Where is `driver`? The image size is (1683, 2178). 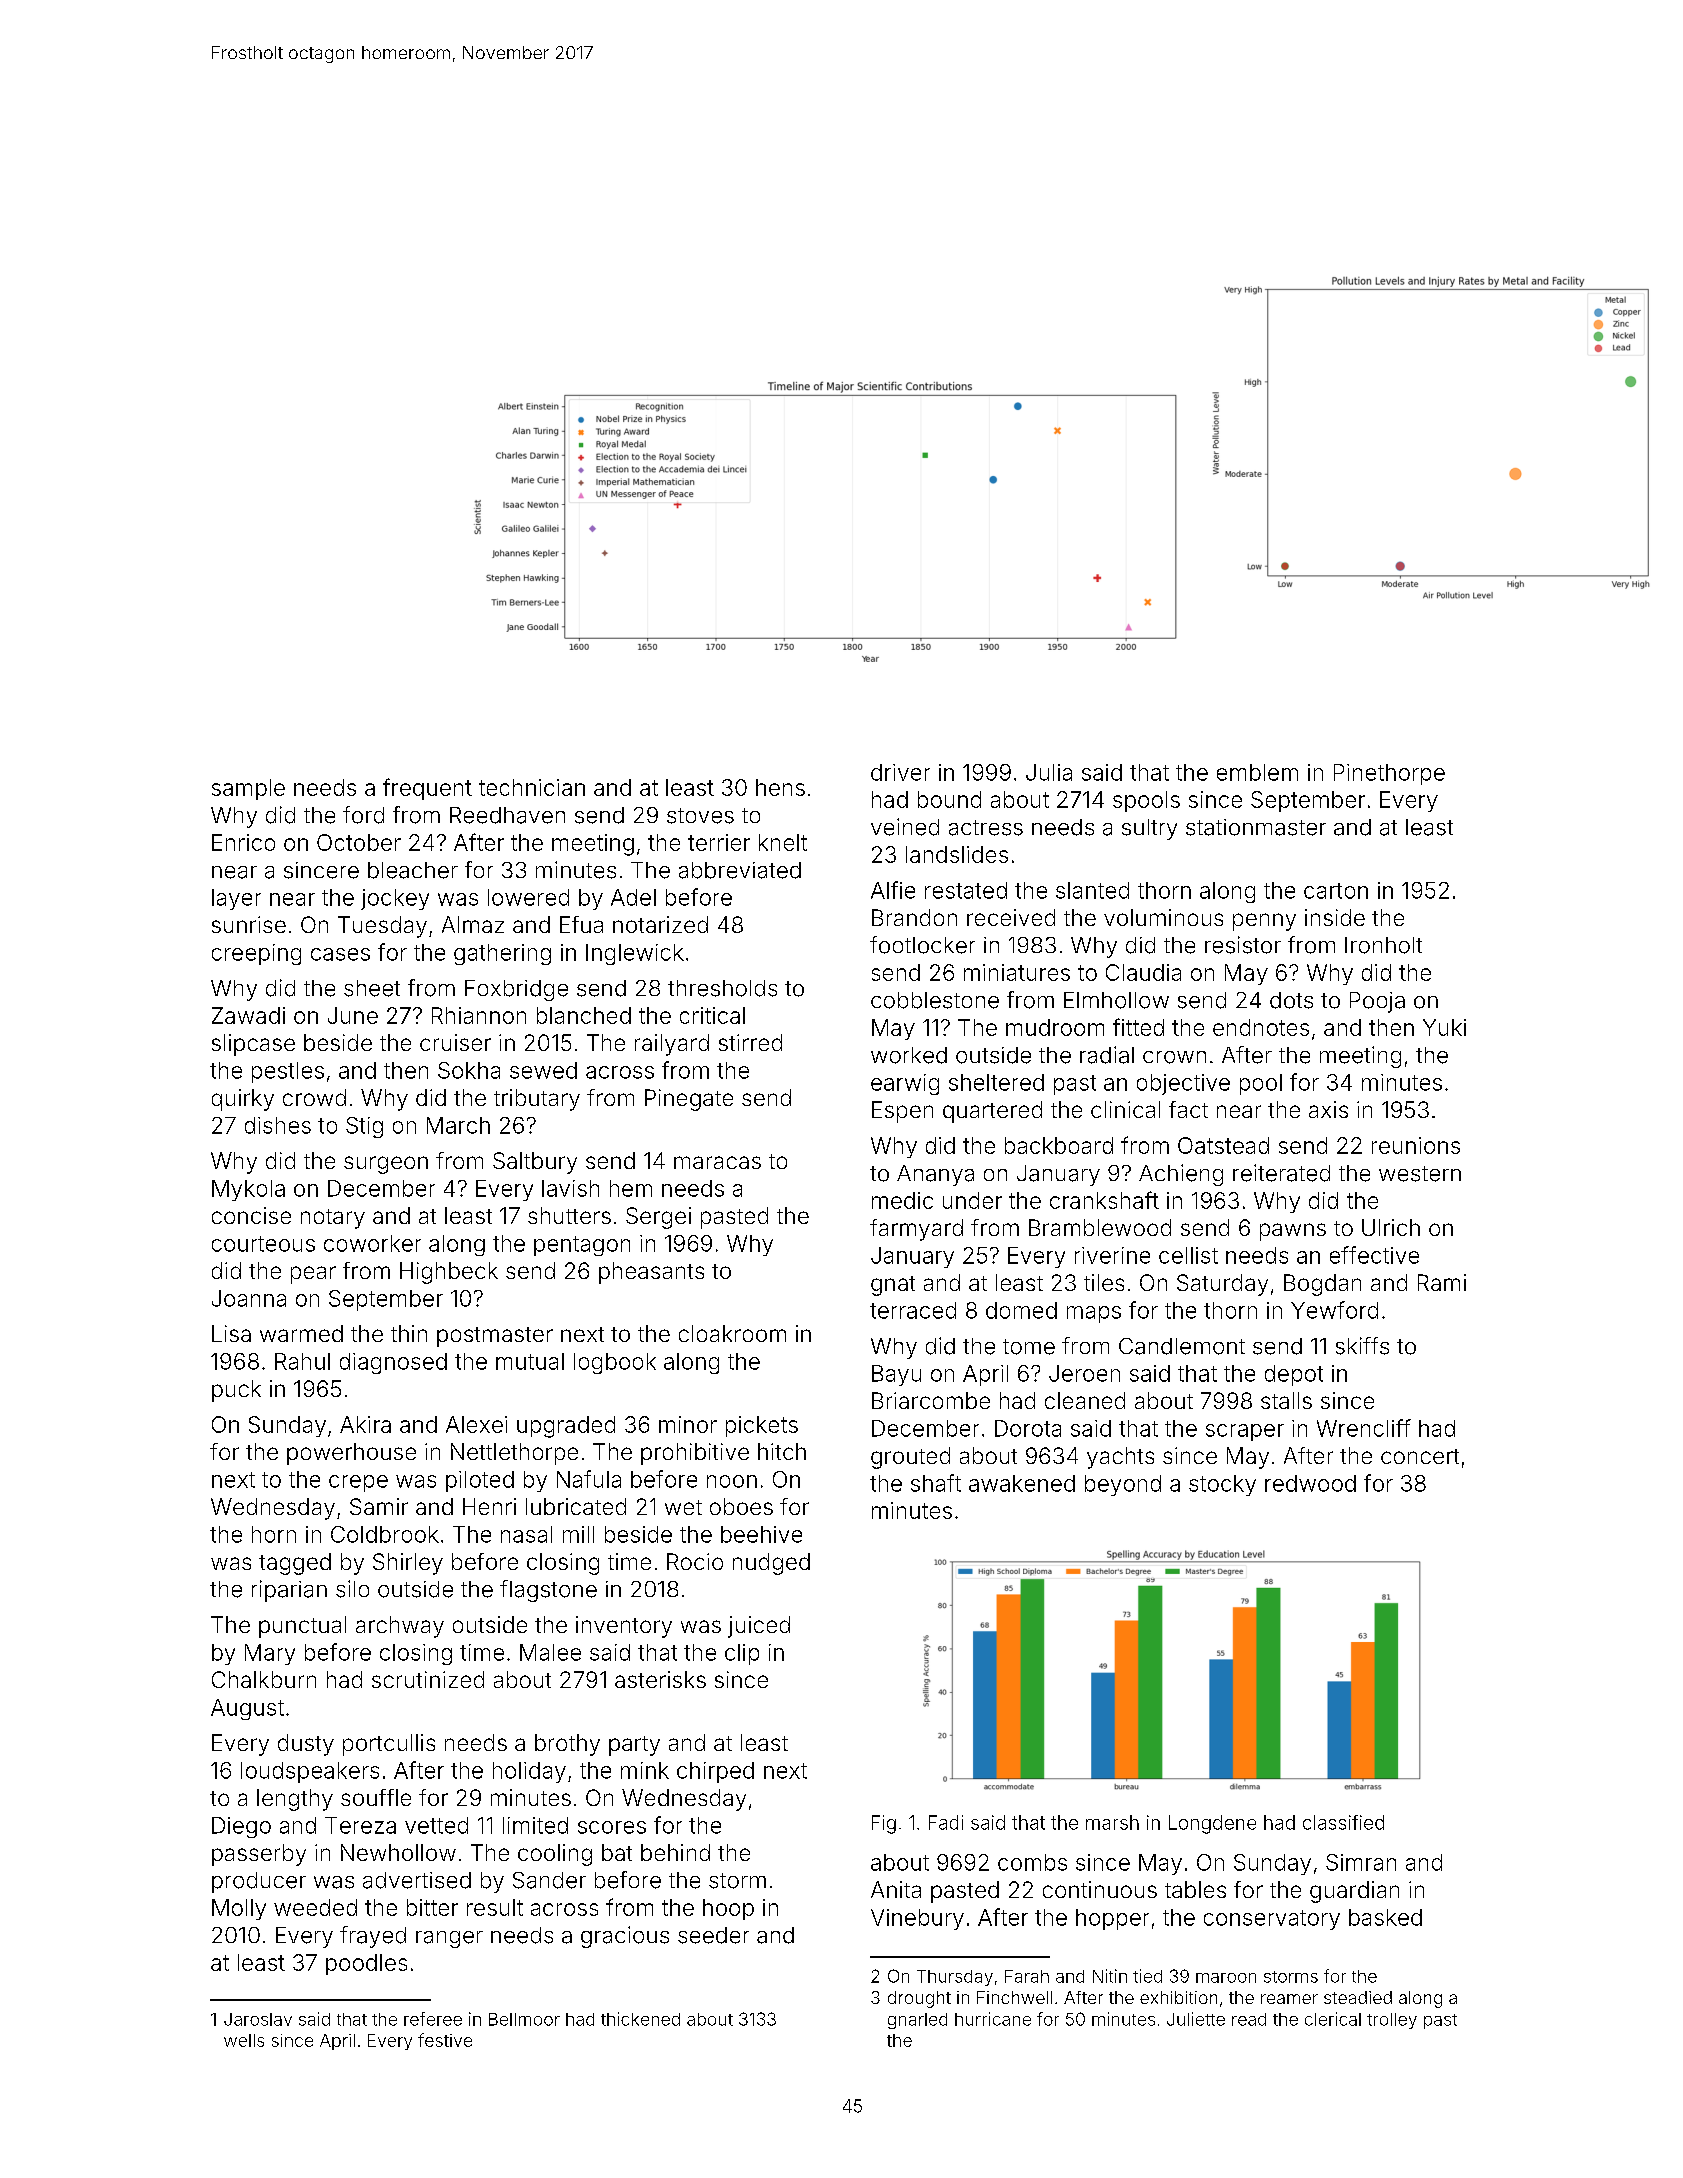
driver is located at coordinates (900, 772).
